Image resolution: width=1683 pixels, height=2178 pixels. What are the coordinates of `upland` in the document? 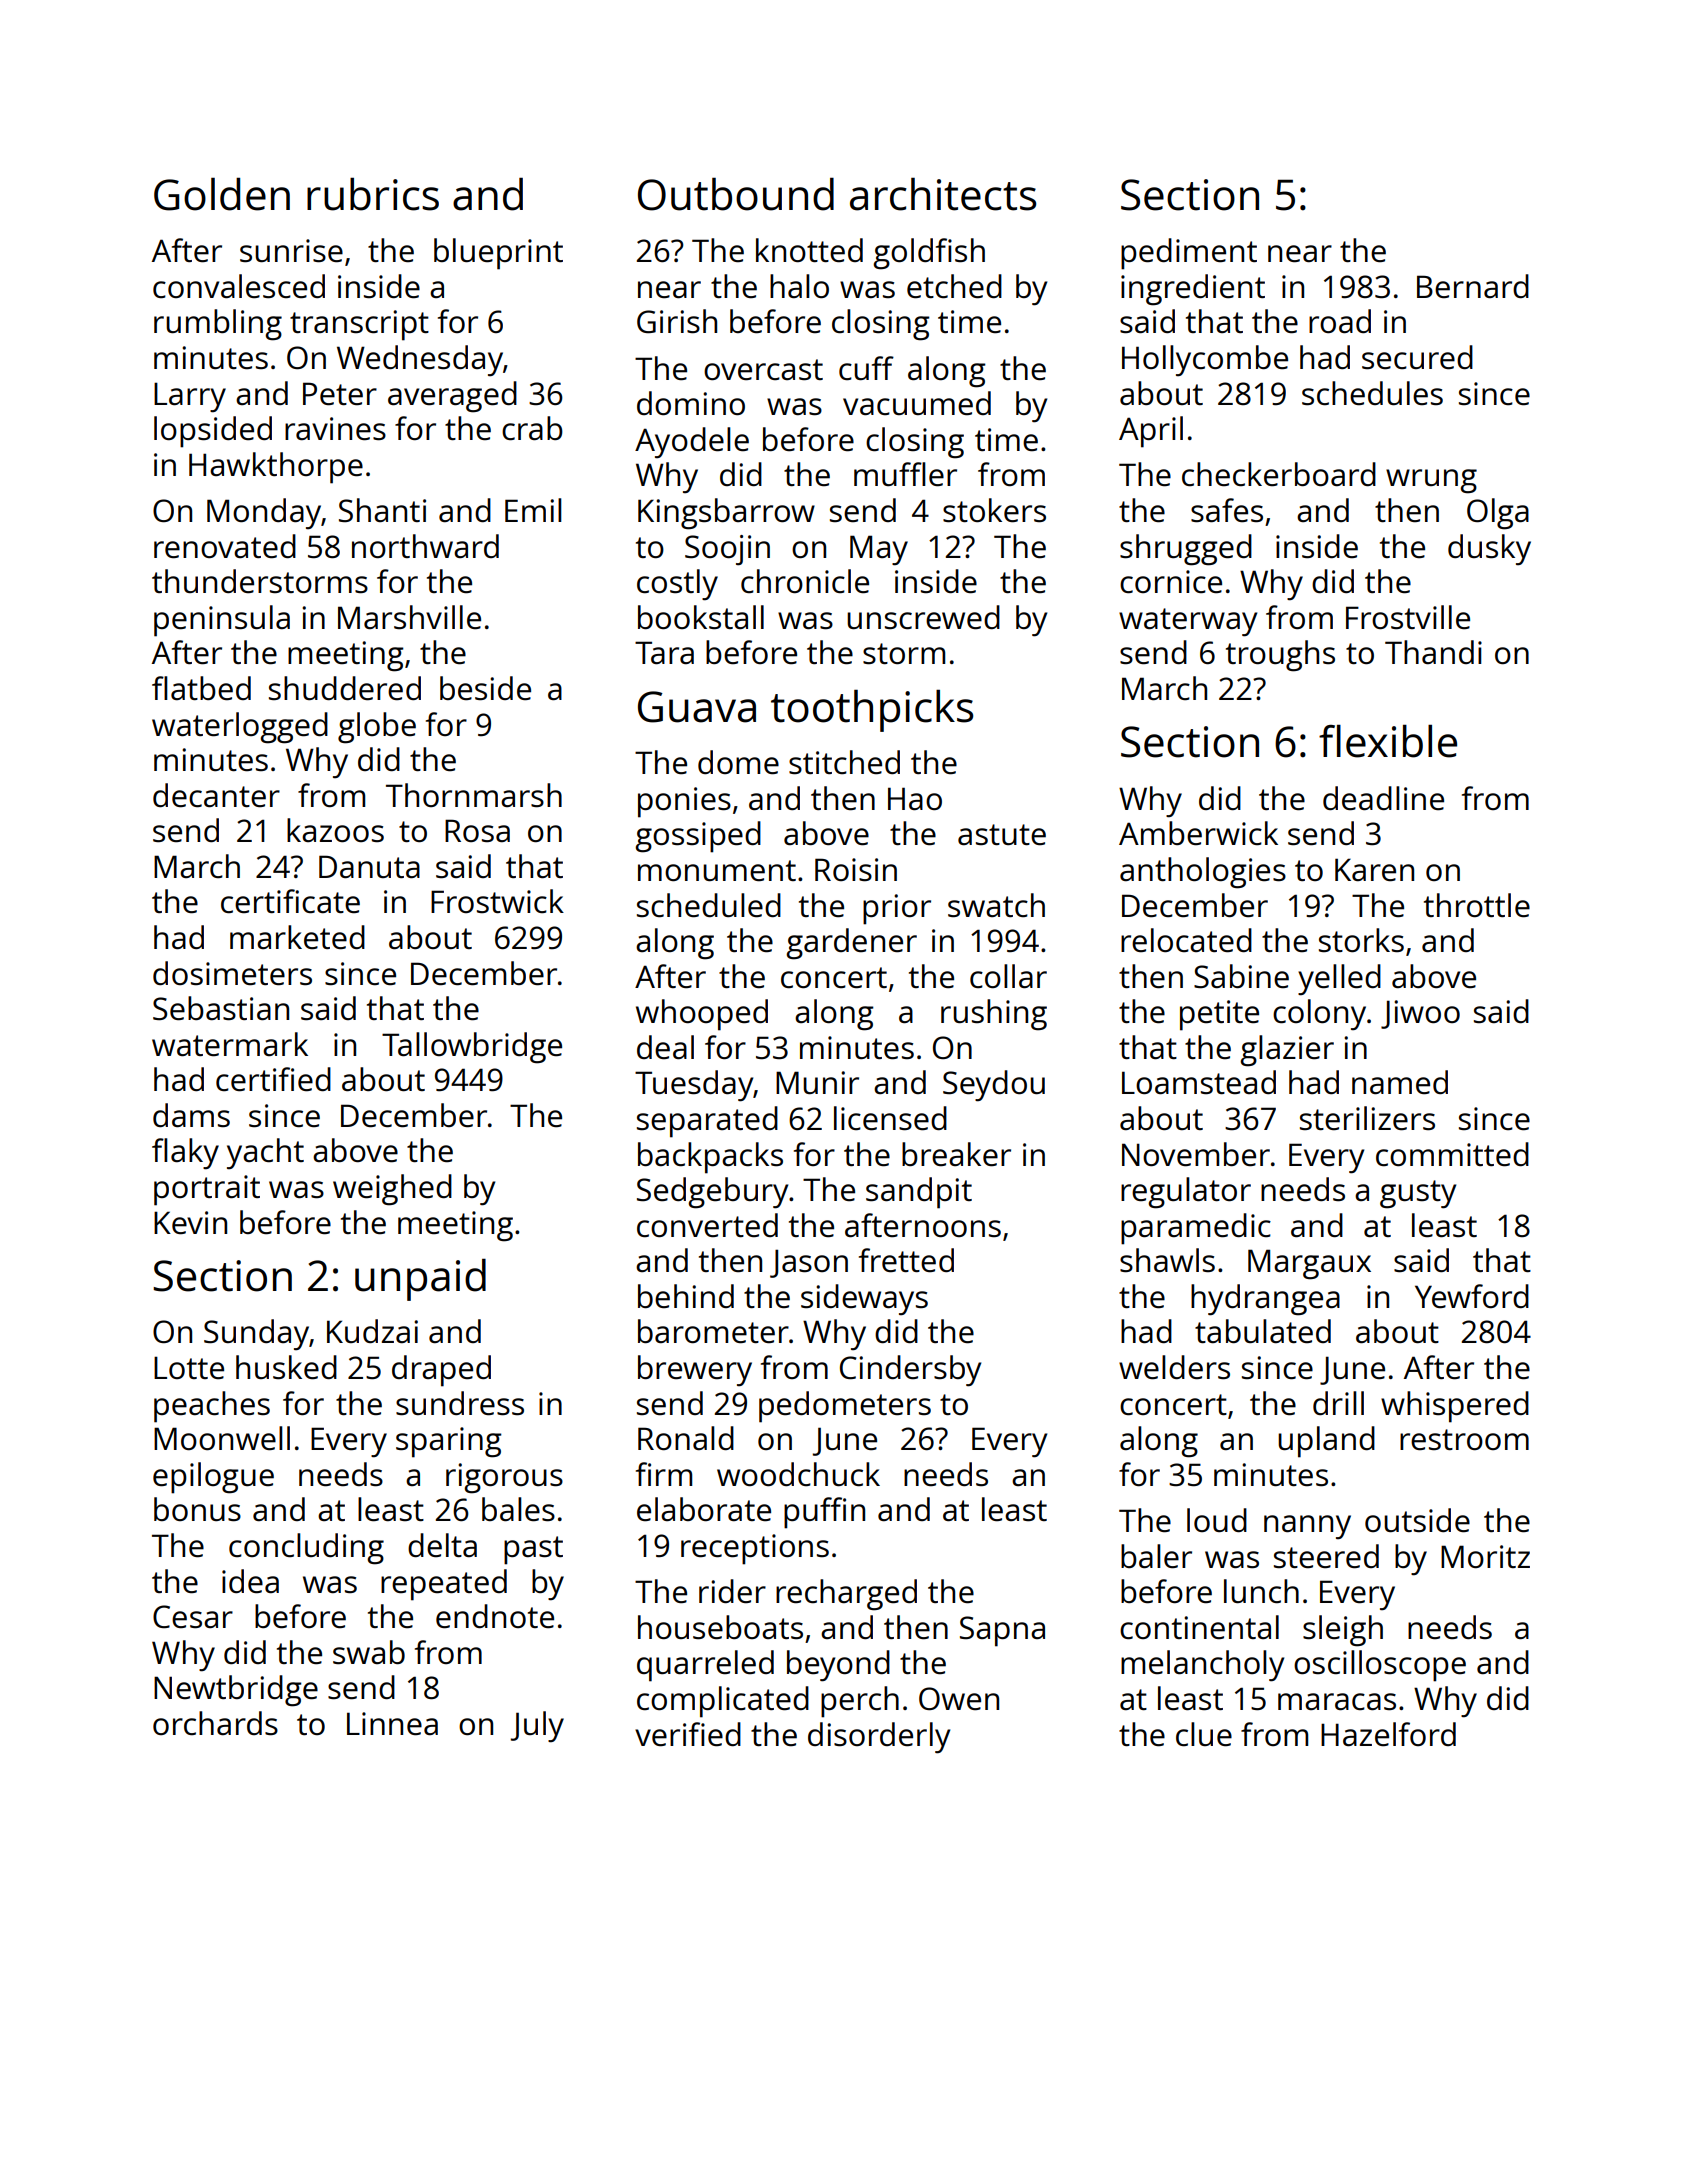 It's located at (1326, 1442).
